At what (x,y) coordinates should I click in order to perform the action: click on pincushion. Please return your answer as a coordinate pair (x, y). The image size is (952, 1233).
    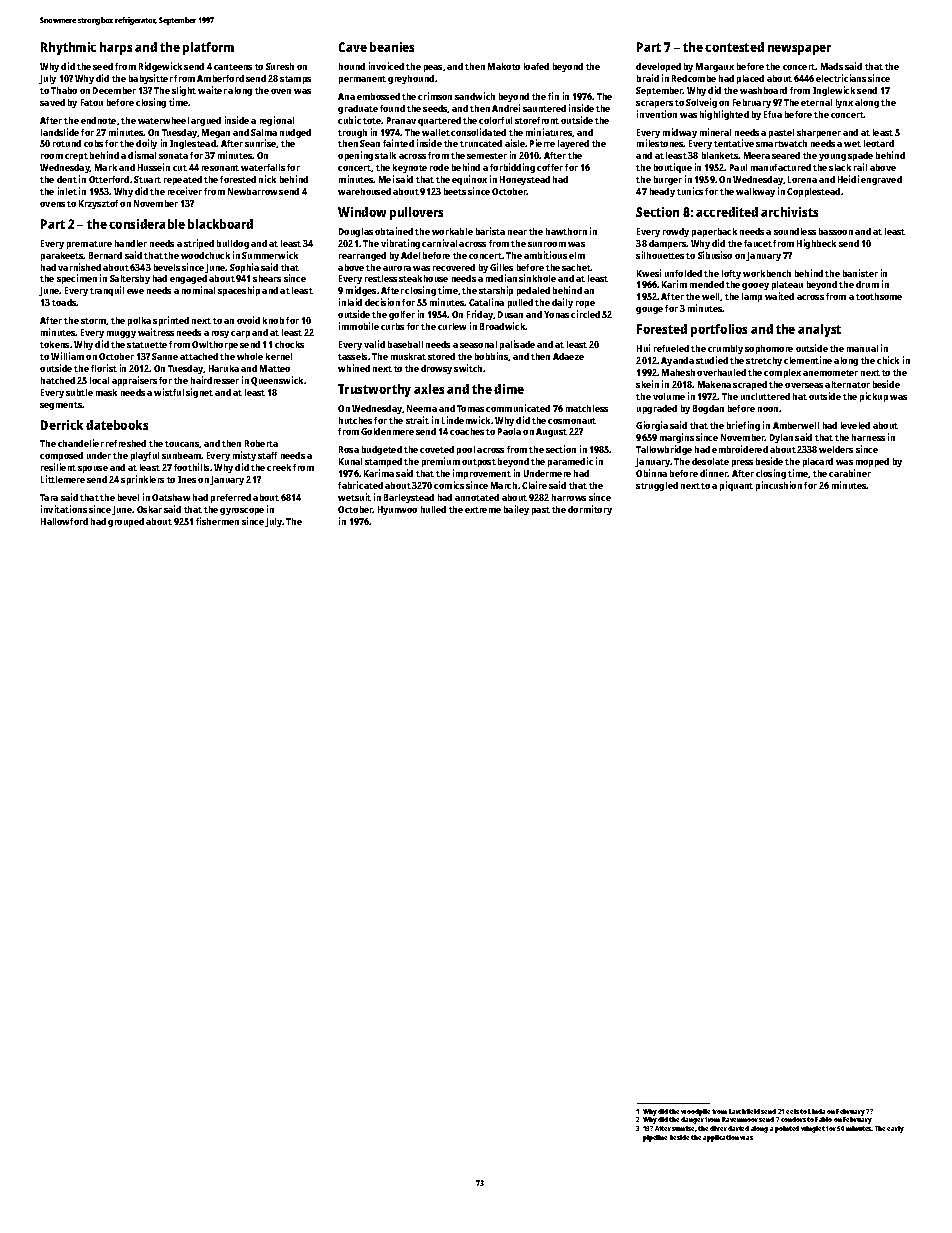
    Looking at the image, I should click on (779, 486).
